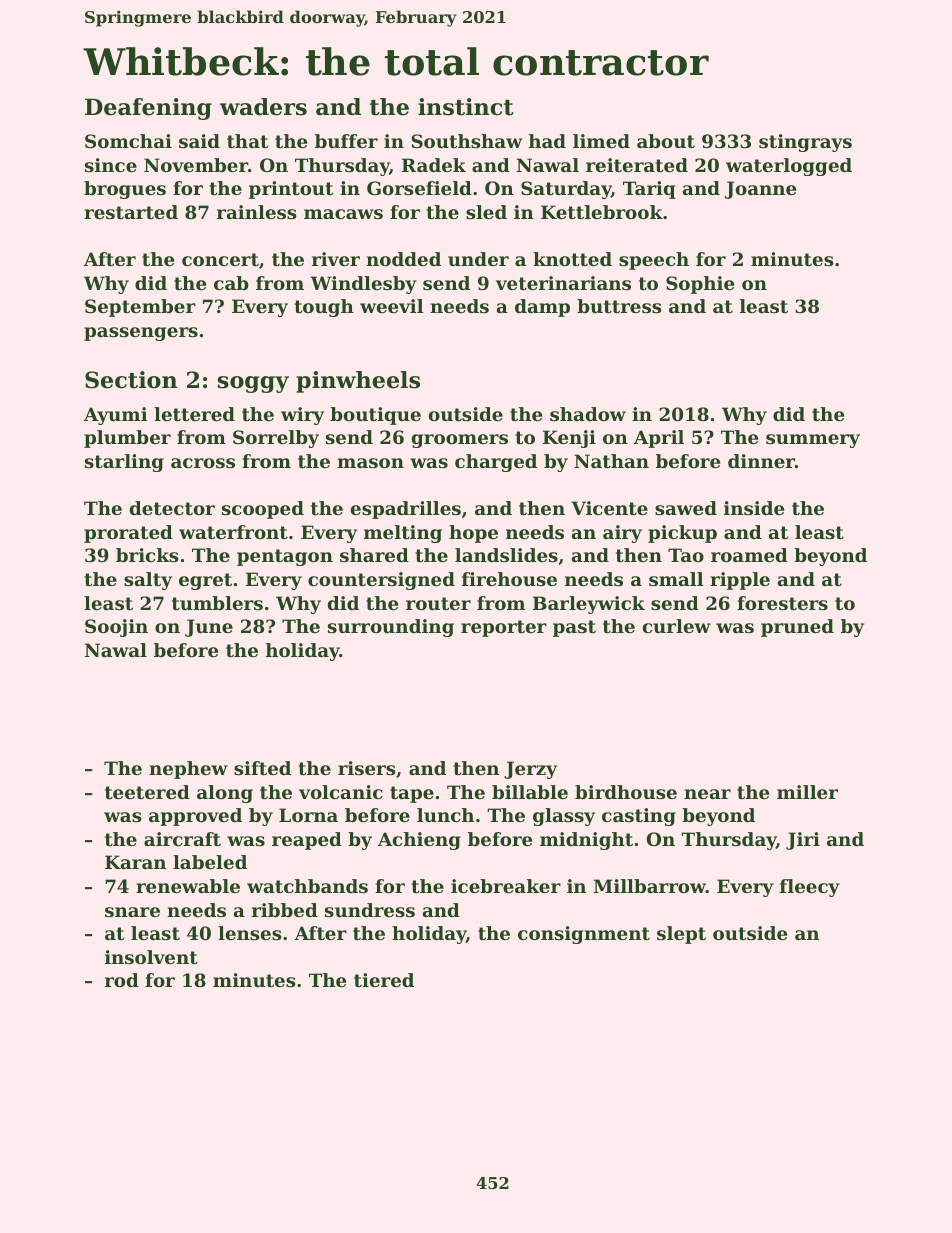  Describe the element at coordinates (619, 306) in the page. I see `buttress` at that location.
